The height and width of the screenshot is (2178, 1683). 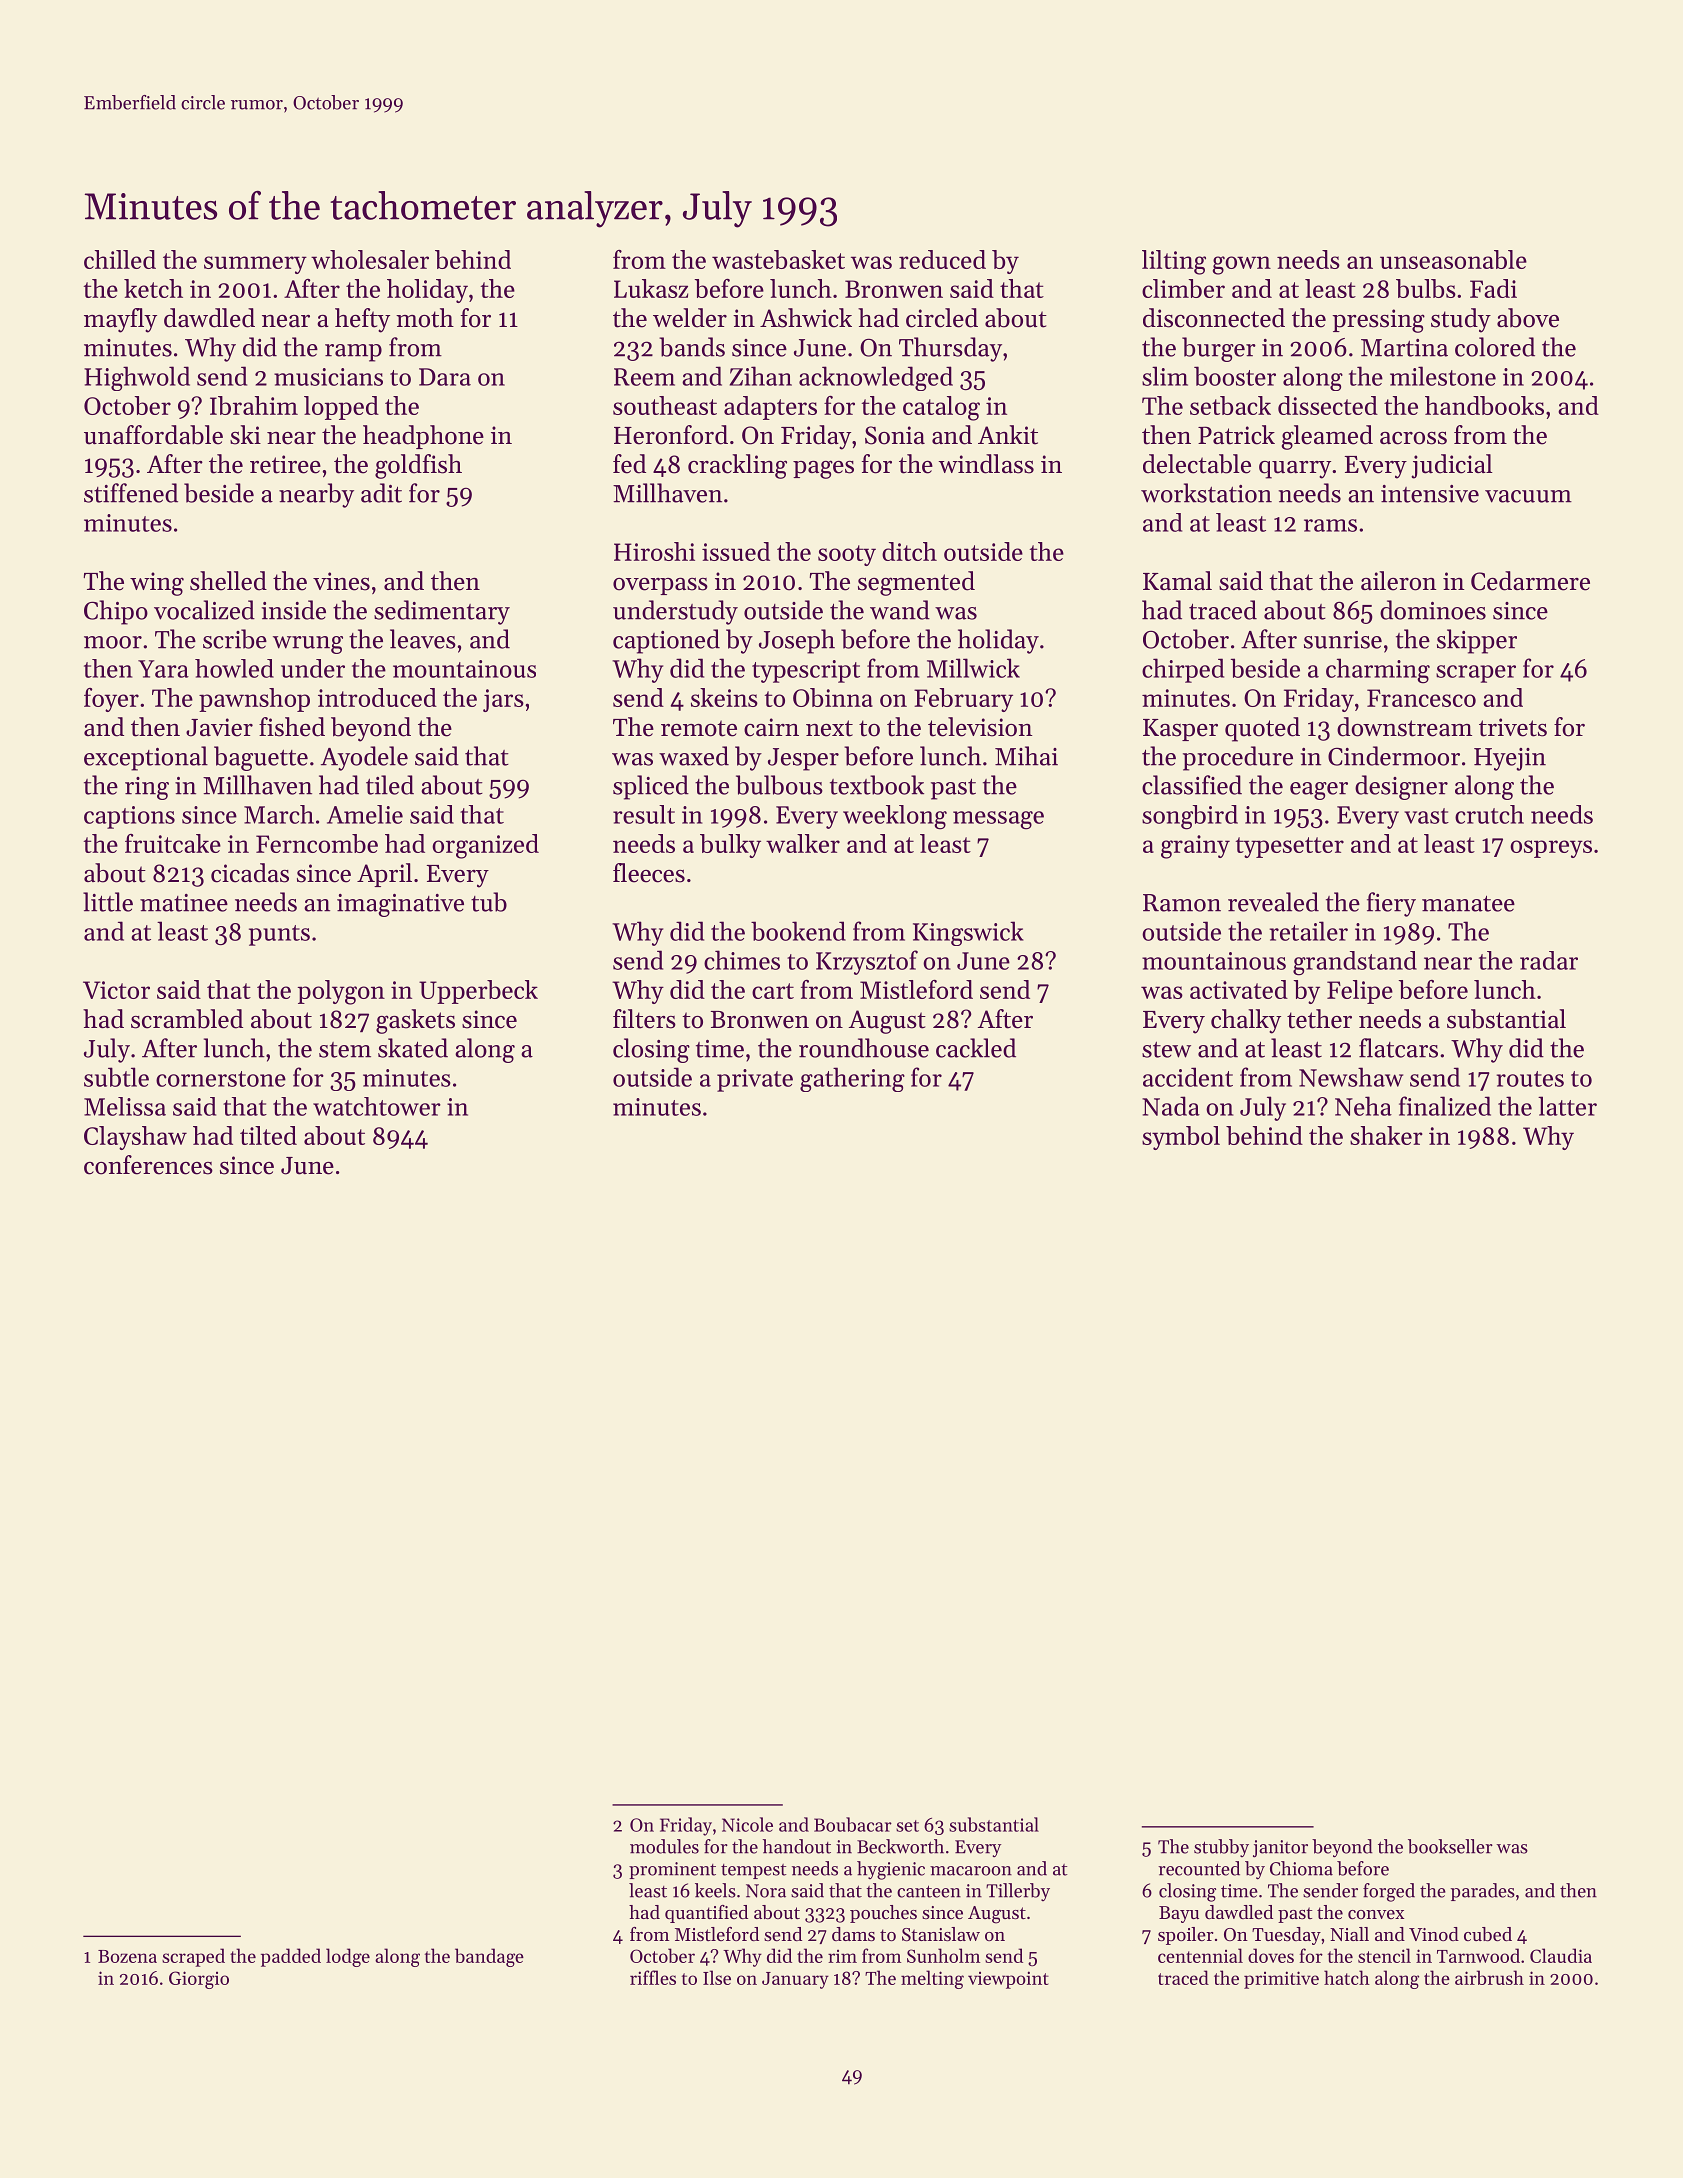 I want to click on Reem, so click(x=644, y=377).
